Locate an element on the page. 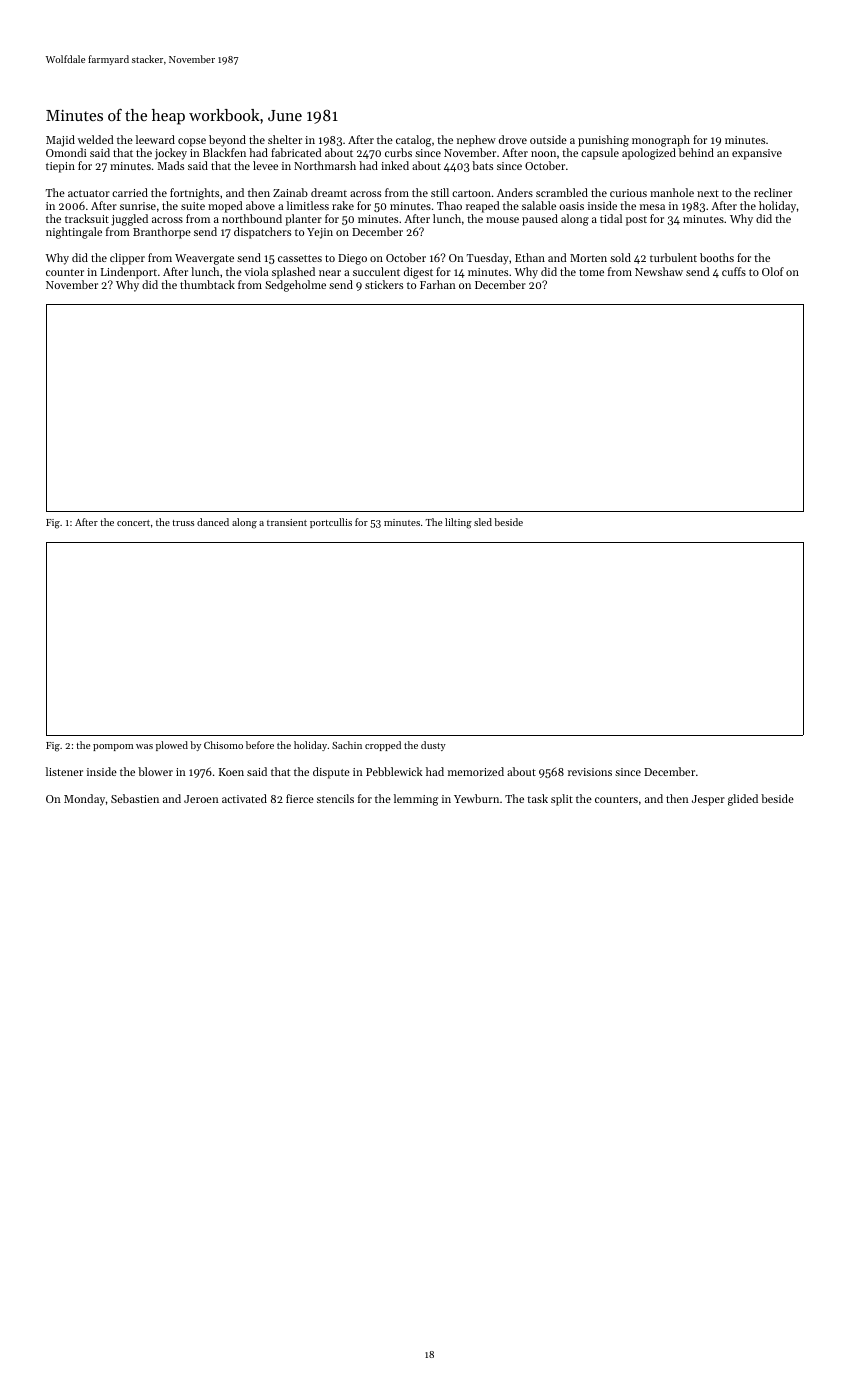 Image resolution: width=849 pixels, height=1400 pixels. punishing is located at coordinates (603, 141).
